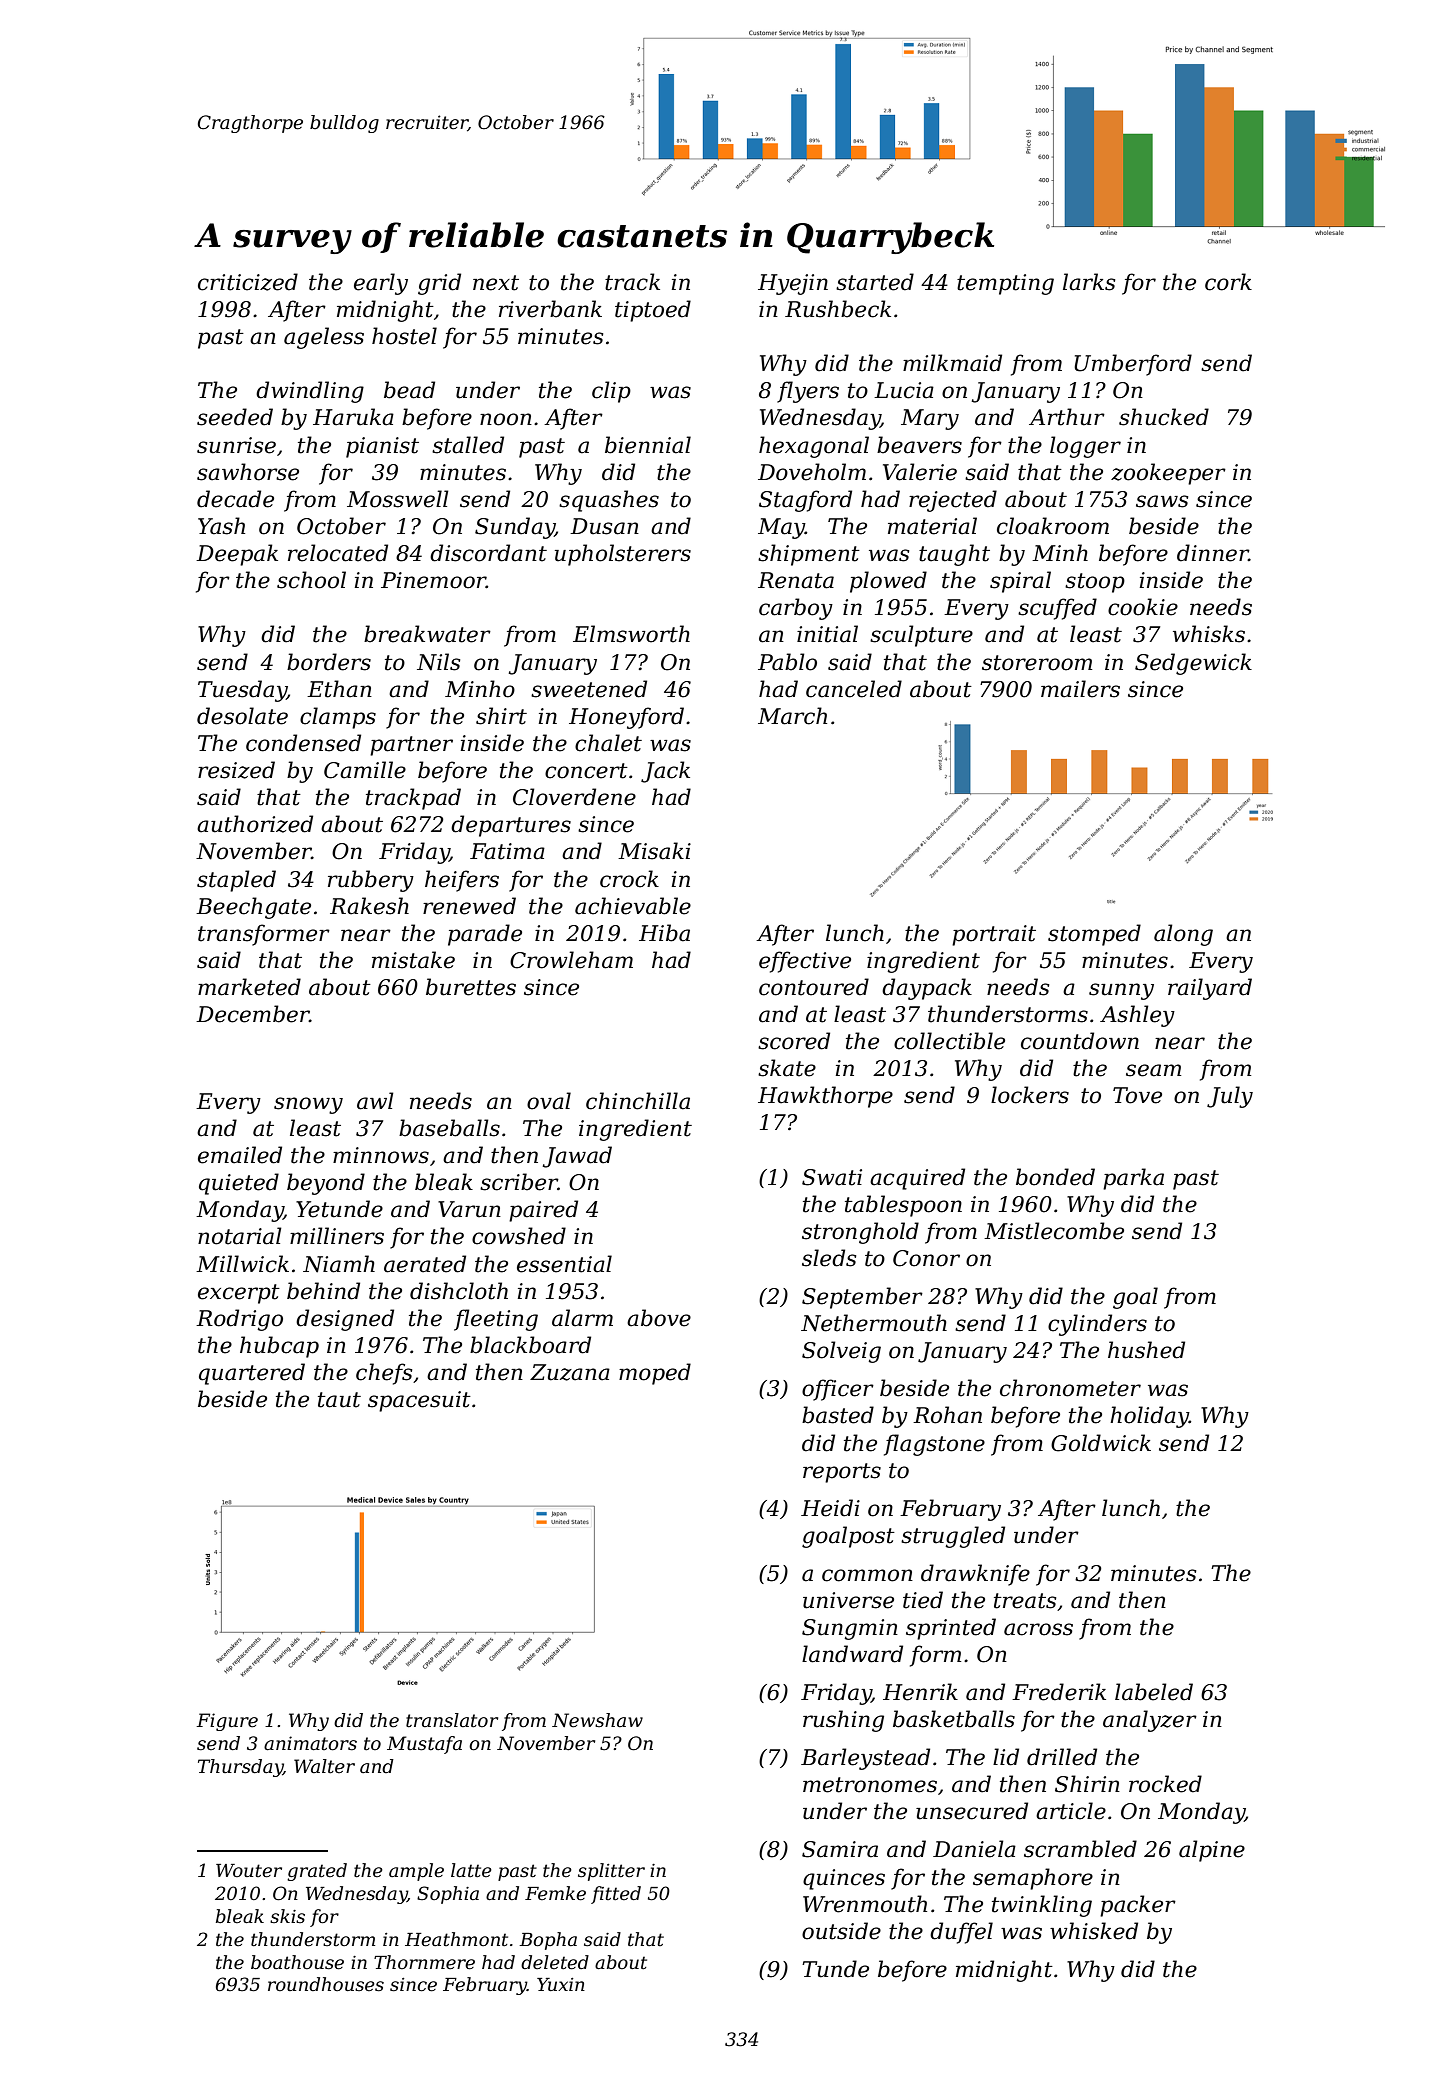  Describe the element at coordinates (653, 311) in the document. I see `tiptoed` at that location.
